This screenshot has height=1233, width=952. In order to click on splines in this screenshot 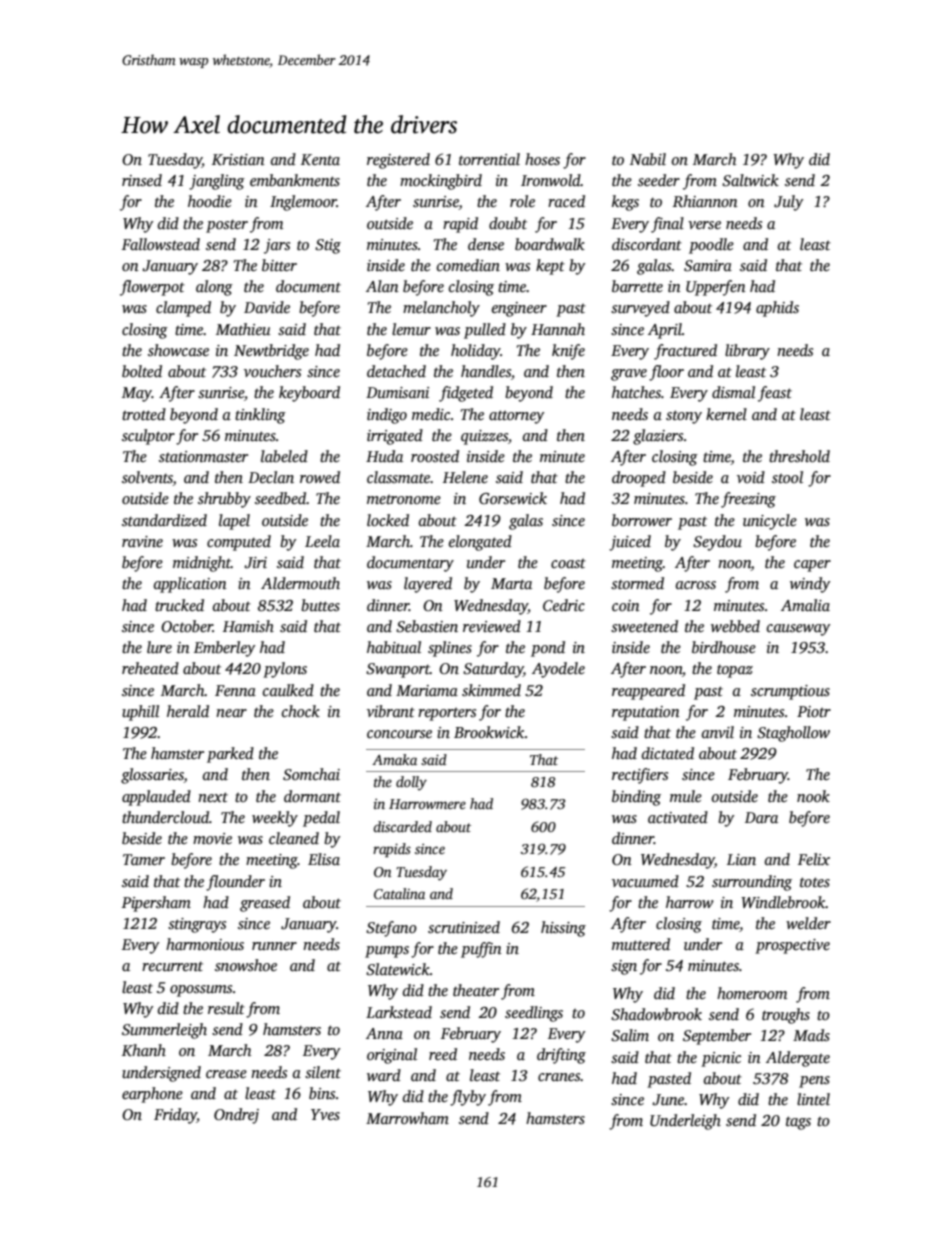, I will do `click(450, 649)`.
